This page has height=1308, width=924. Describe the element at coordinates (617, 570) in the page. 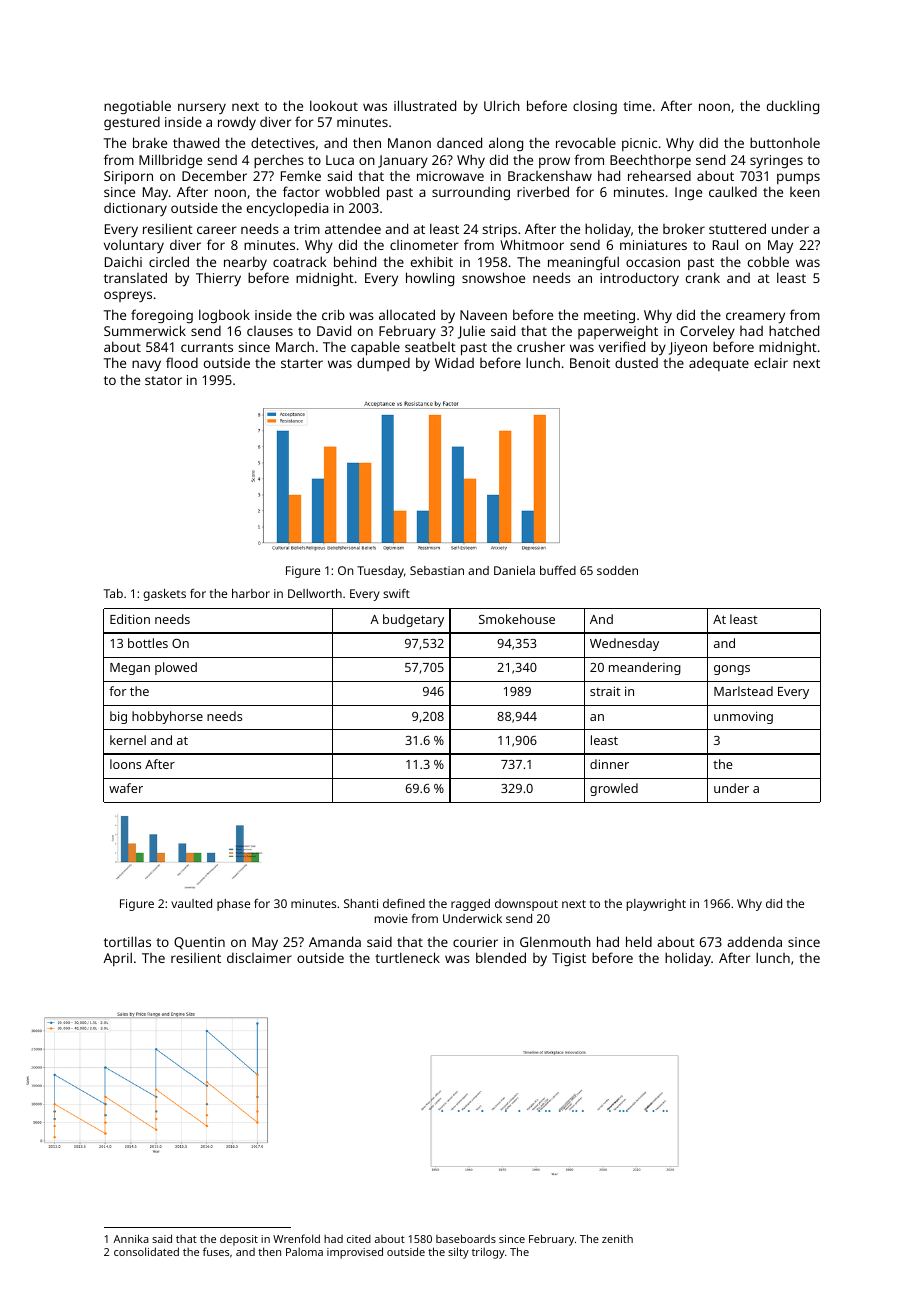

I see `sodden` at that location.
